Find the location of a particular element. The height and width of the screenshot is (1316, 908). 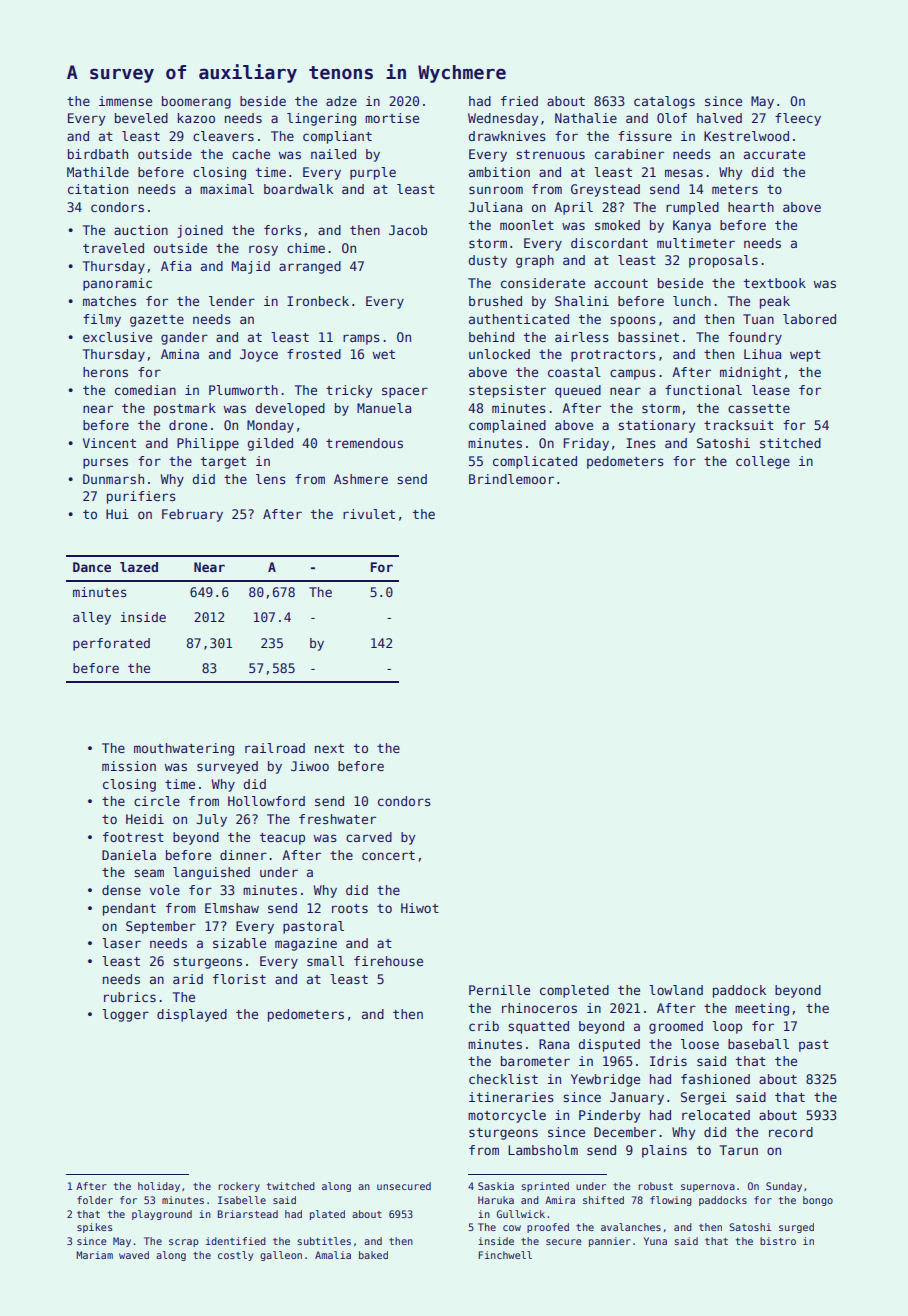

labored is located at coordinates (809, 319).
